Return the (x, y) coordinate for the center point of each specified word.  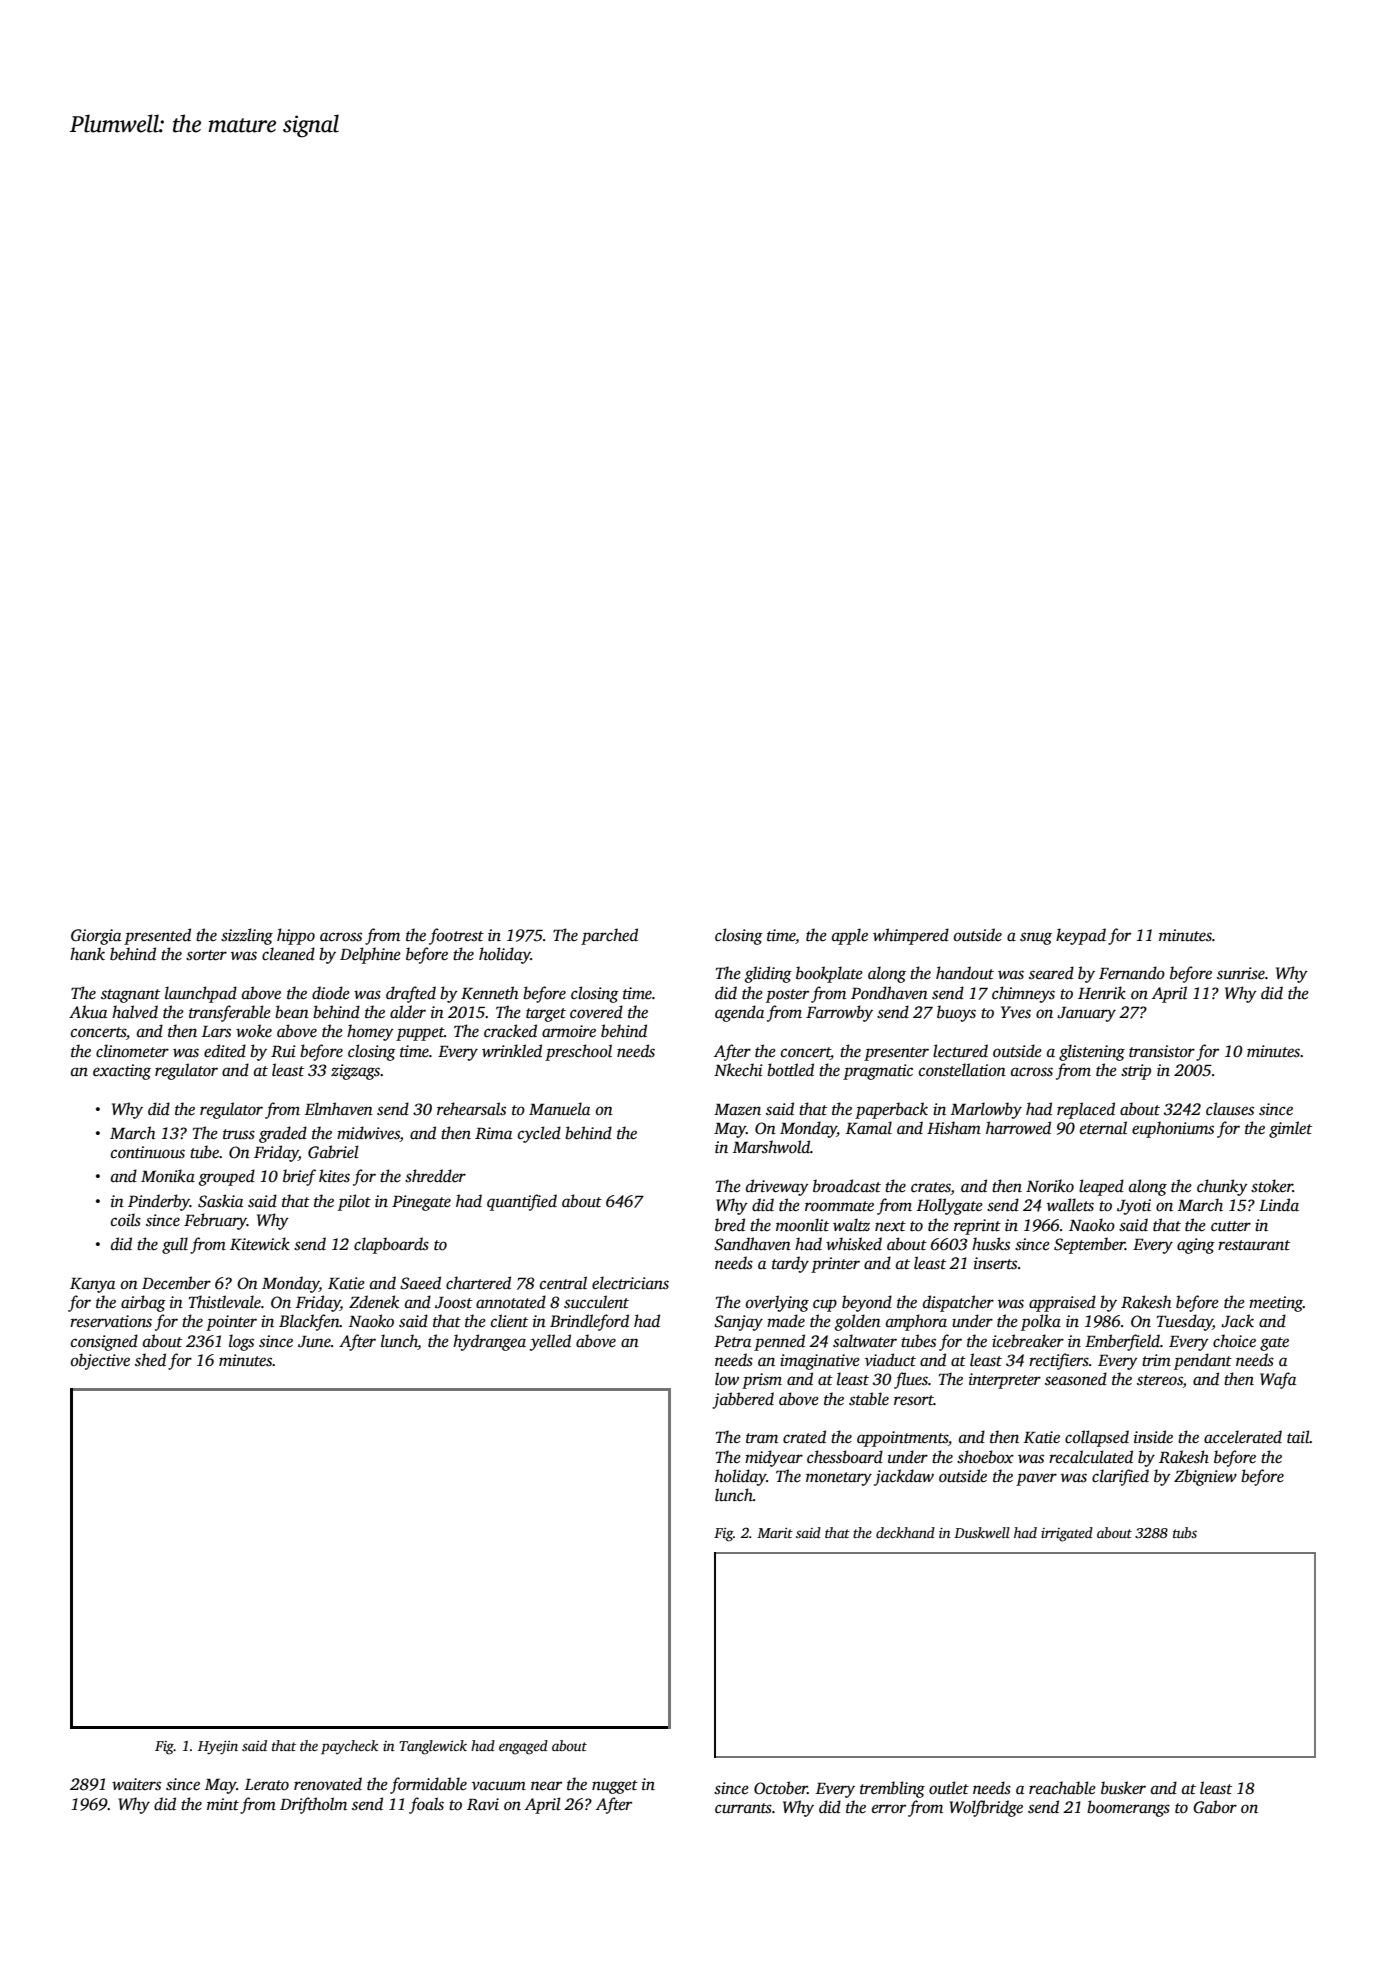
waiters (136, 1784)
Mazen (737, 1109)
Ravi (483, 1804)
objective (100, 1361)
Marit (775, 1533)
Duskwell (982, 1532)
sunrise (1241, 973)
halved (135, 1012)
